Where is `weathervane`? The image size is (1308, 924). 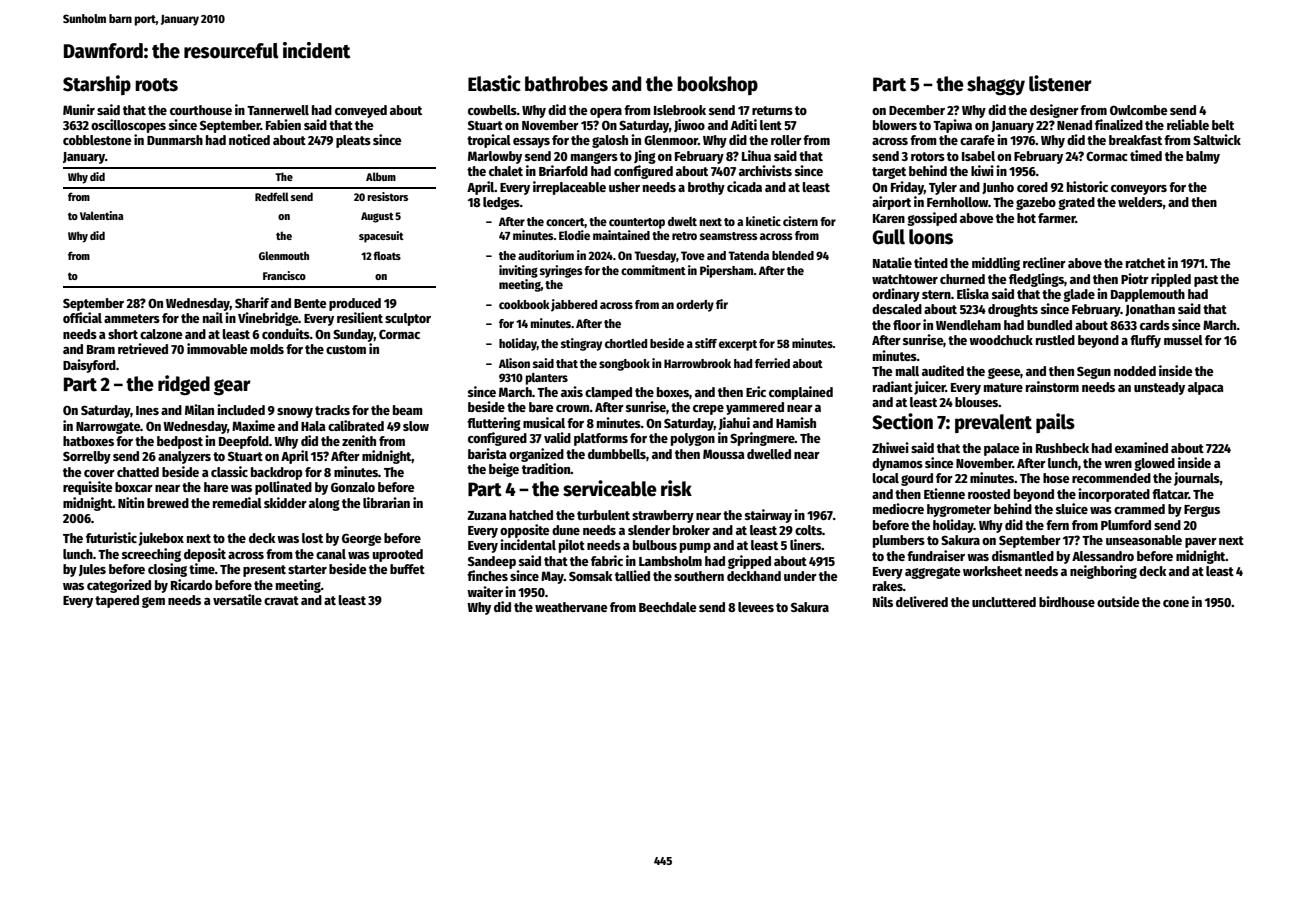
weathervane is located at coordinates (571, 607).
